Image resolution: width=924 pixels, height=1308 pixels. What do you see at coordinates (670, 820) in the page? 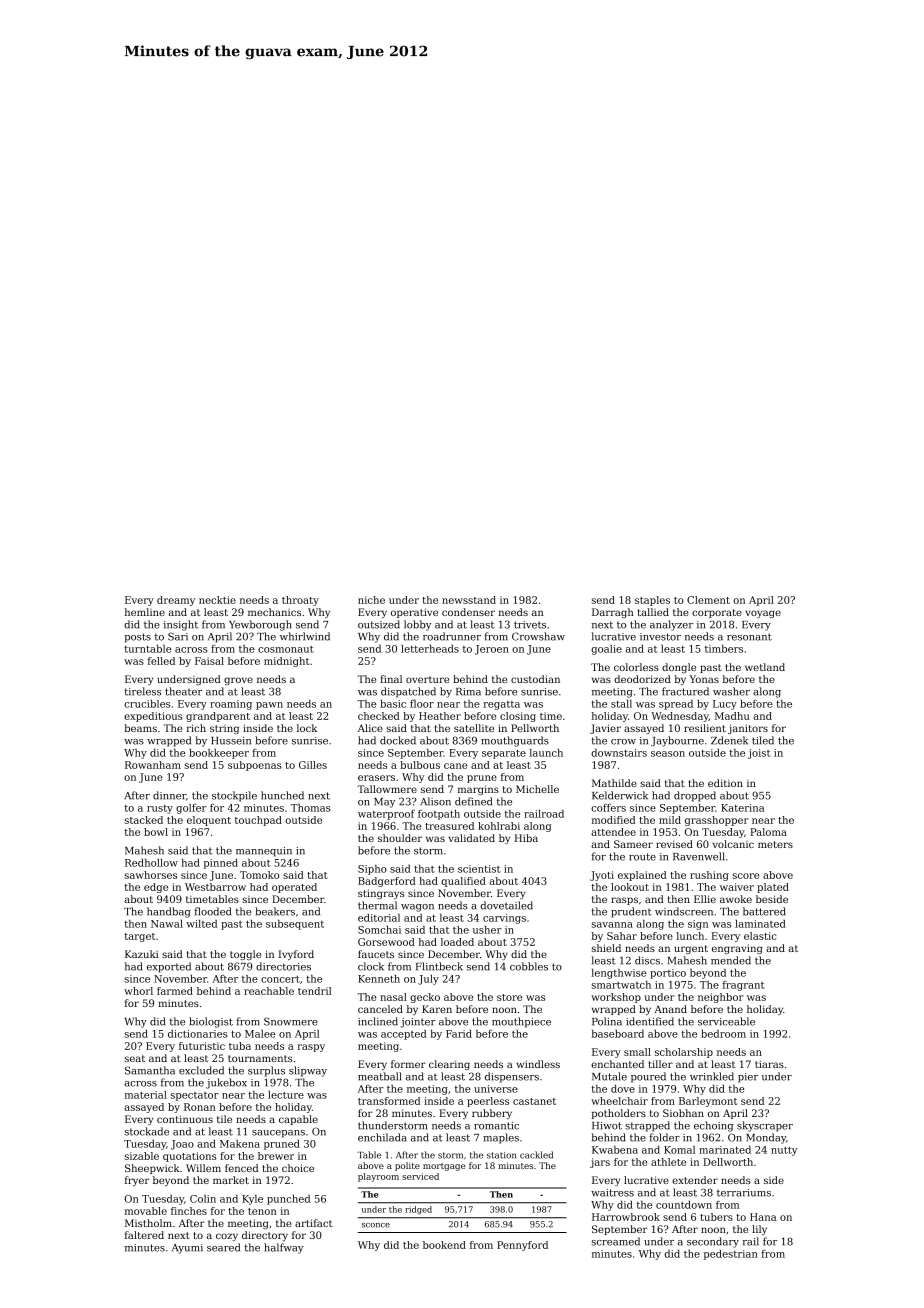
I see `mild` at bounding box center [670, 820].
